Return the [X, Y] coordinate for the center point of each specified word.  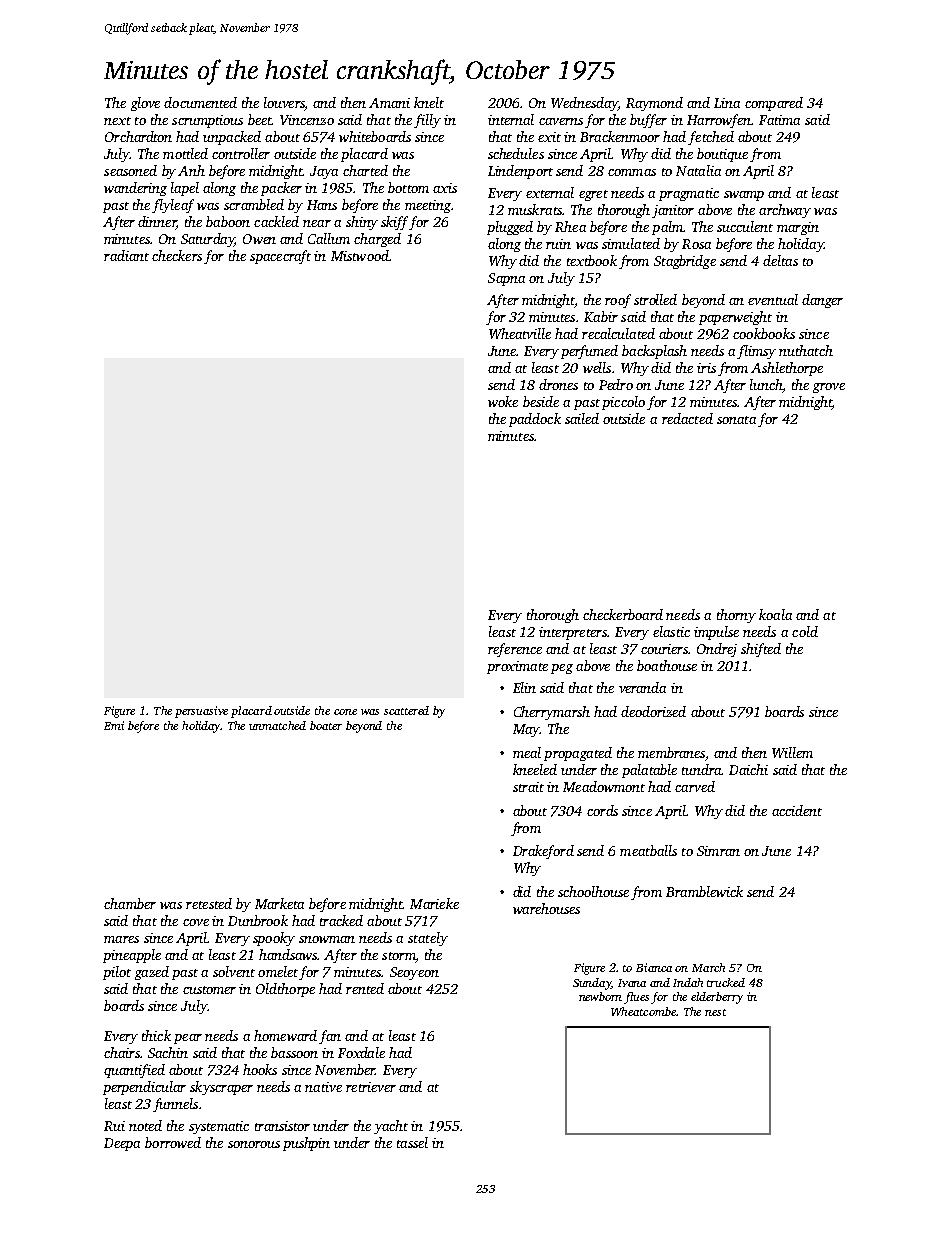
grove [829, 388]
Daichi [748, 769]
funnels [175, 1105]
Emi [114, 725]
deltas [780, 260]
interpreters [573, 633]
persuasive [201, 712]
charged [377, 240]
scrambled [254, 204]
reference [515, 650]
